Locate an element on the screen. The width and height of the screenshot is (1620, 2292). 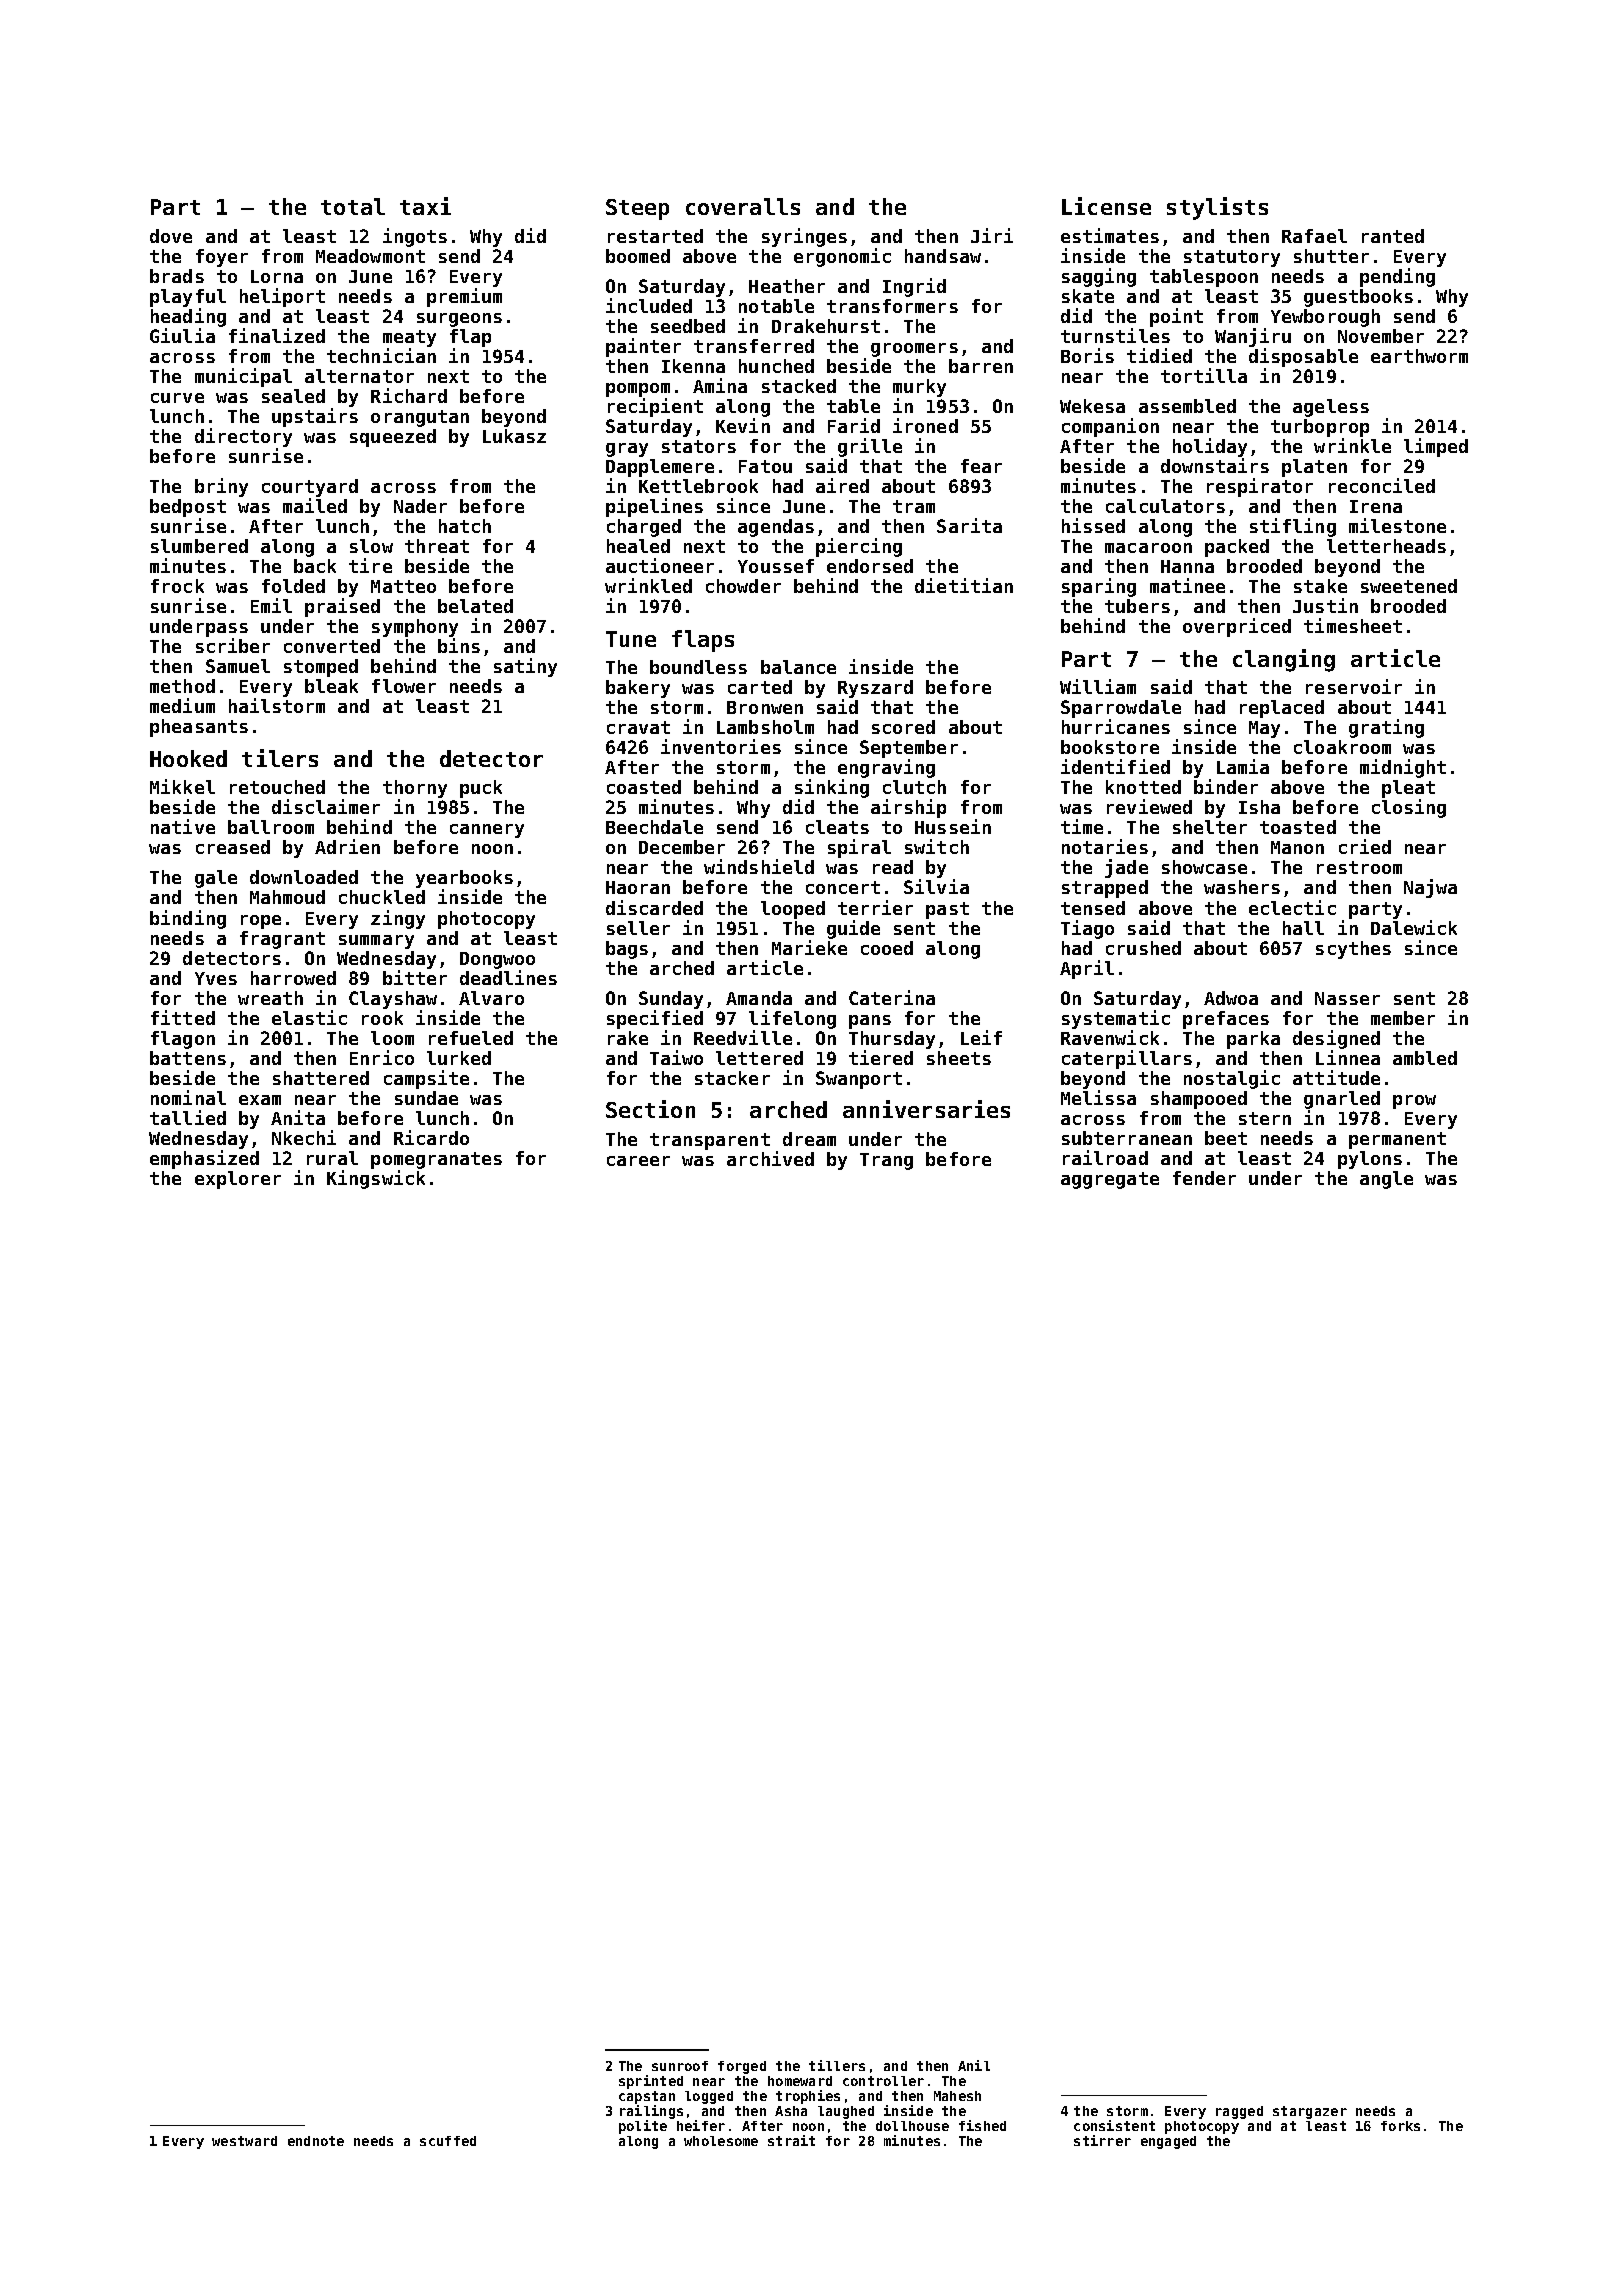
career is located at coordinates (638, 1161).
